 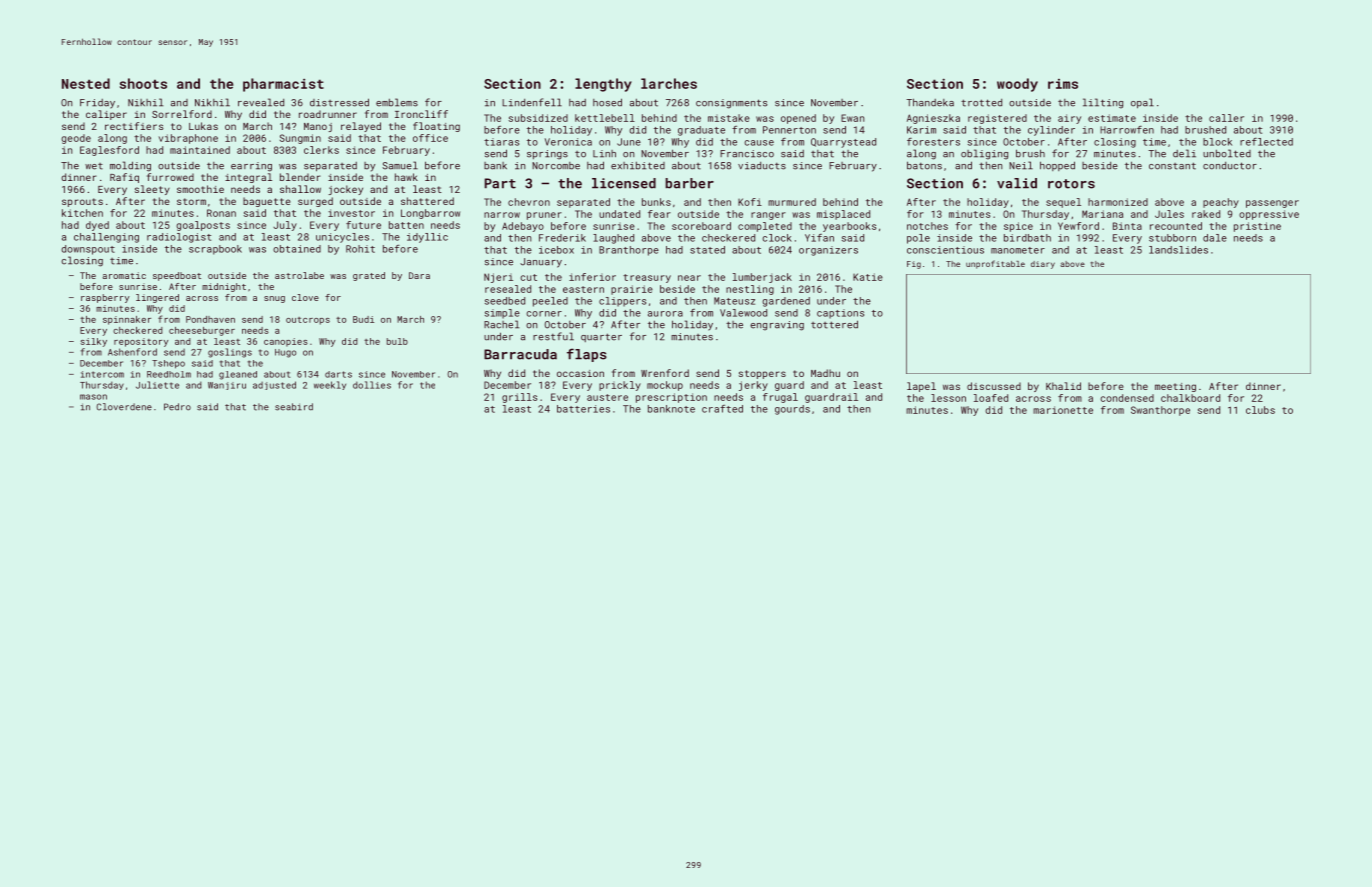 I want to click on mason, so click(x=93, y=397).
